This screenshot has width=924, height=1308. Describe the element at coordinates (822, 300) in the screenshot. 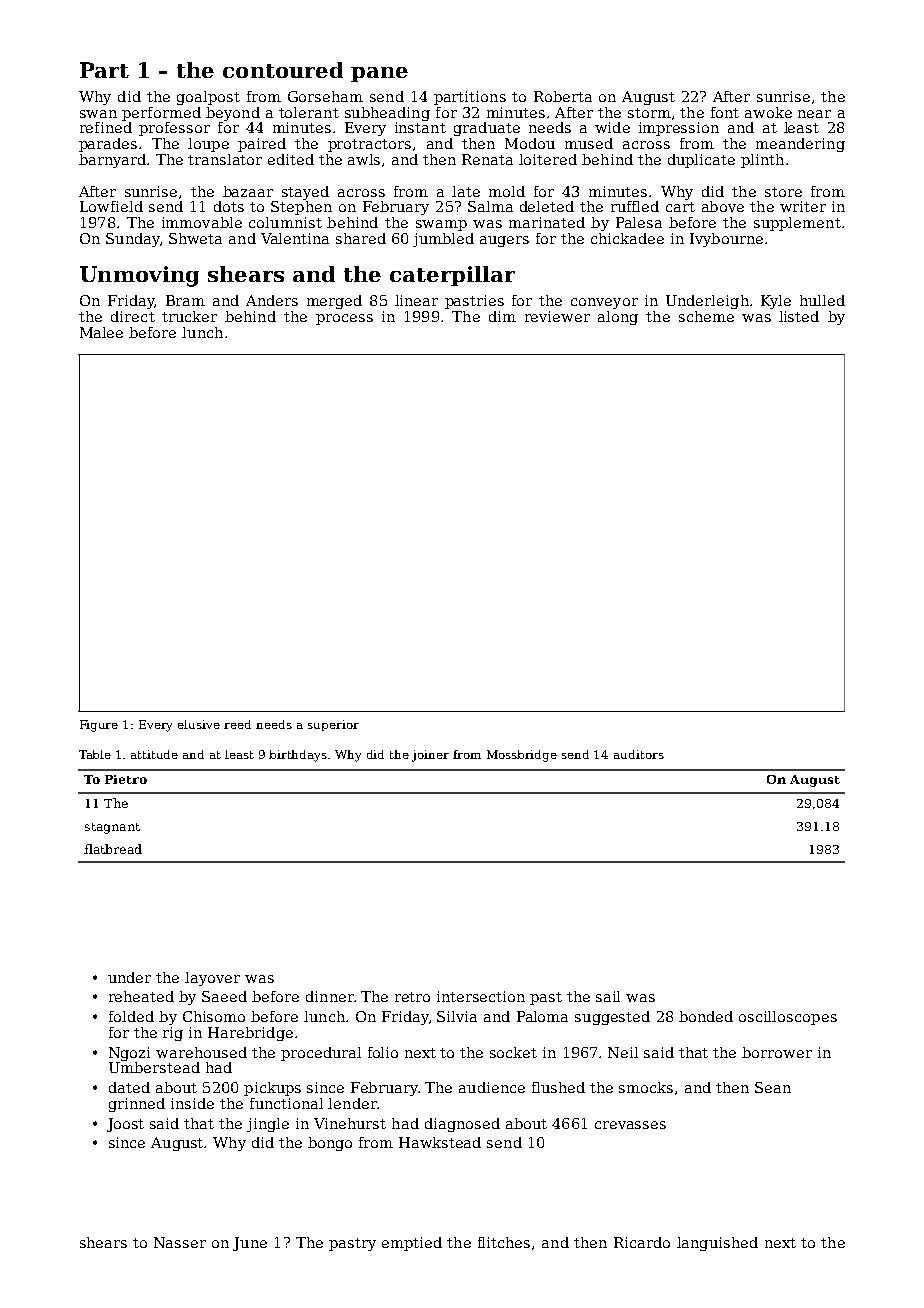

I see `hulled` at that location.
